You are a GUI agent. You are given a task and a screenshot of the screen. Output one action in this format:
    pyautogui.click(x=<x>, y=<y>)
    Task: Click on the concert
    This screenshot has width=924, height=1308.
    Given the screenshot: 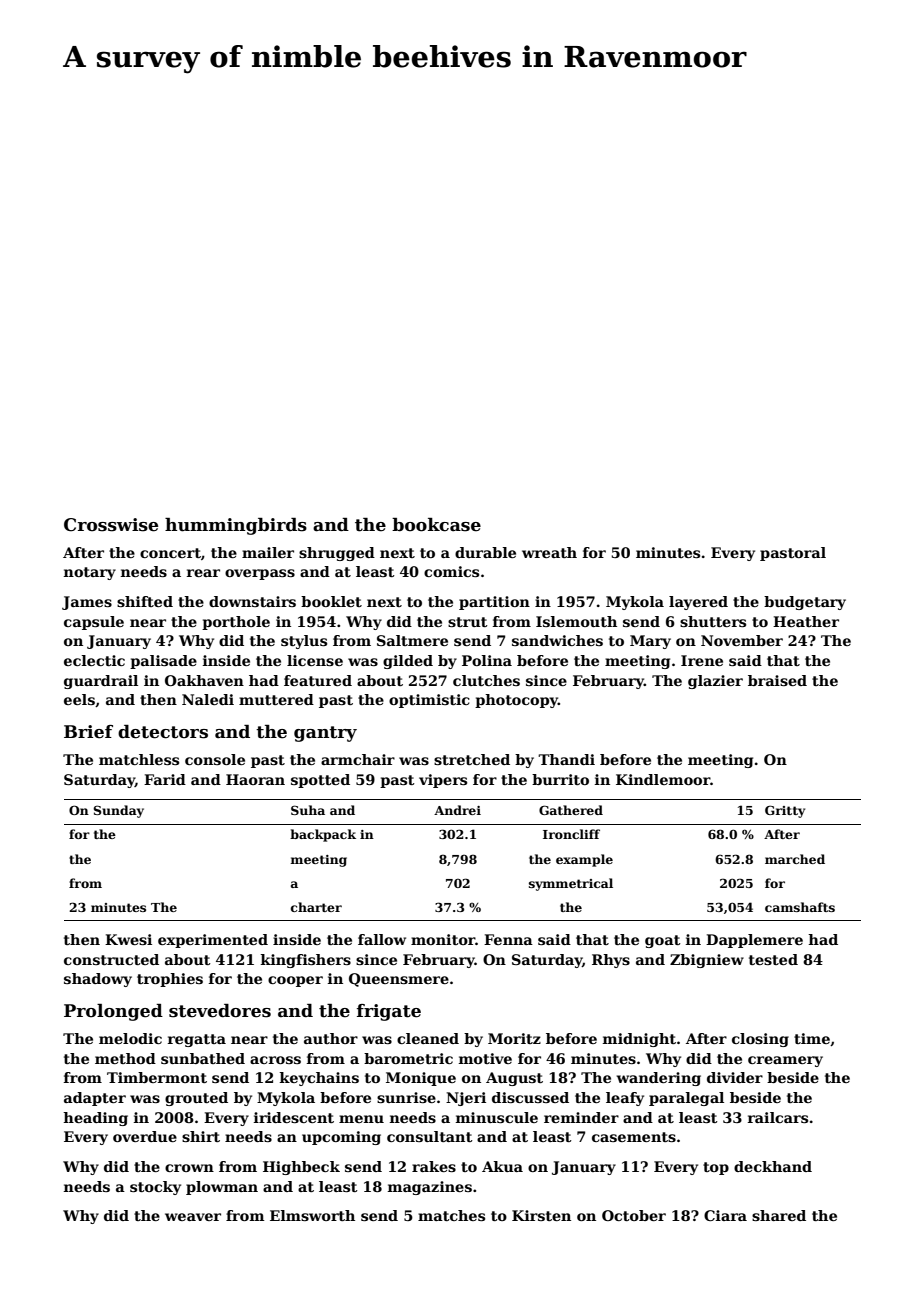 What is the action you would take?
    pyautogui.click(x=170, y=553)
